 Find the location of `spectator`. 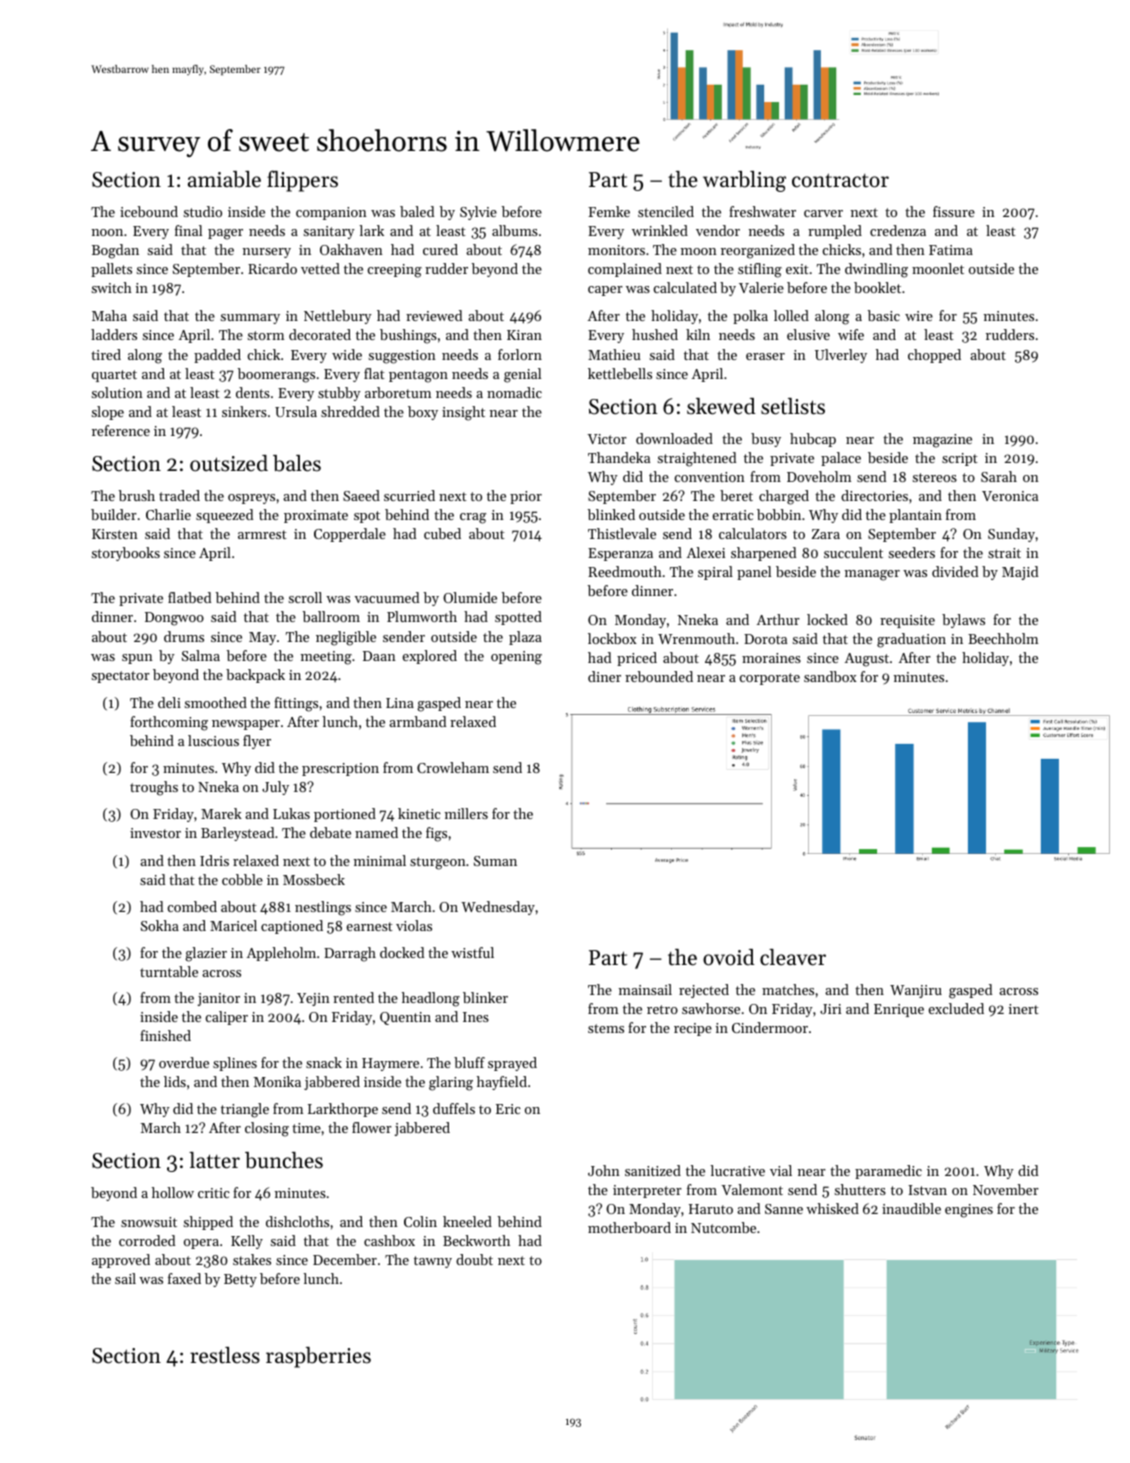

spectator is located at coordinates (121, 677).
